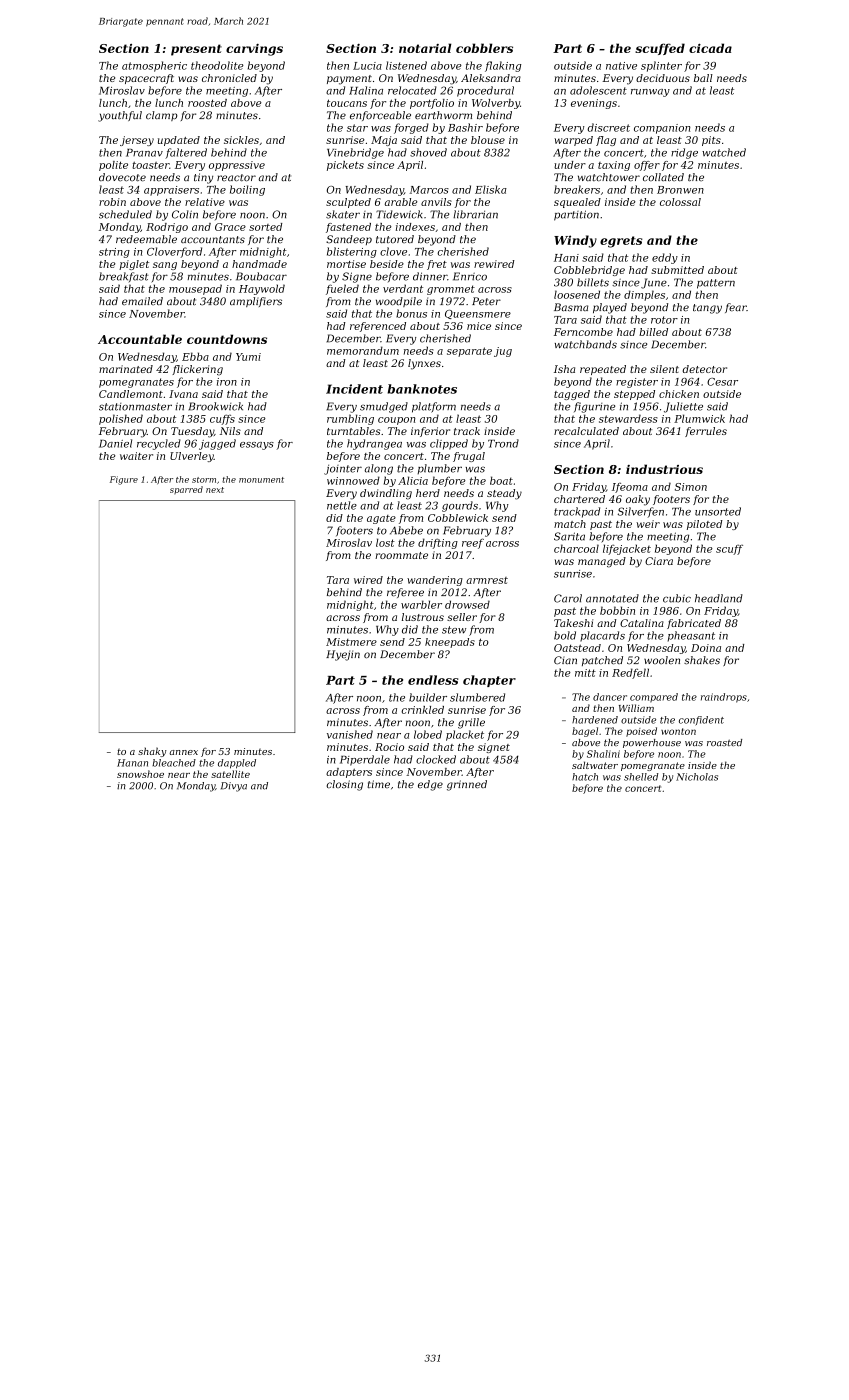 Image resolution: width=849 pixels, height=1400 pixels. I want to click on emailed, so click(142, 301).
